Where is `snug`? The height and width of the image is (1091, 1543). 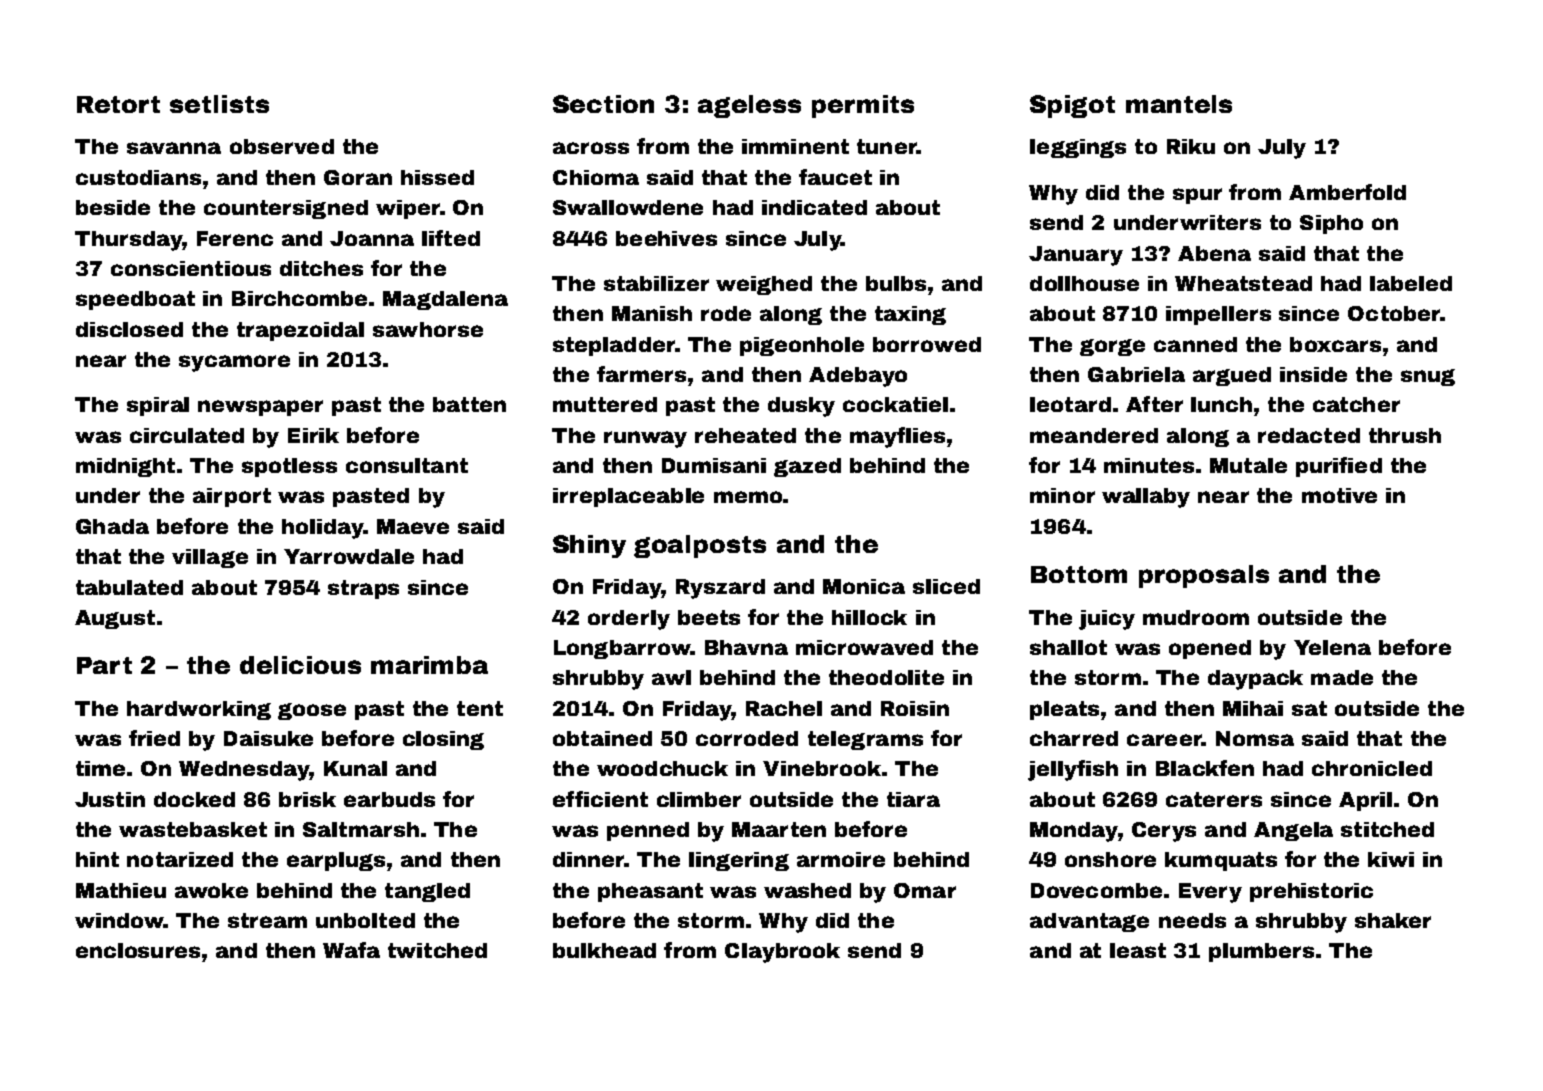 snug is located at coordinates (1428, 377).
